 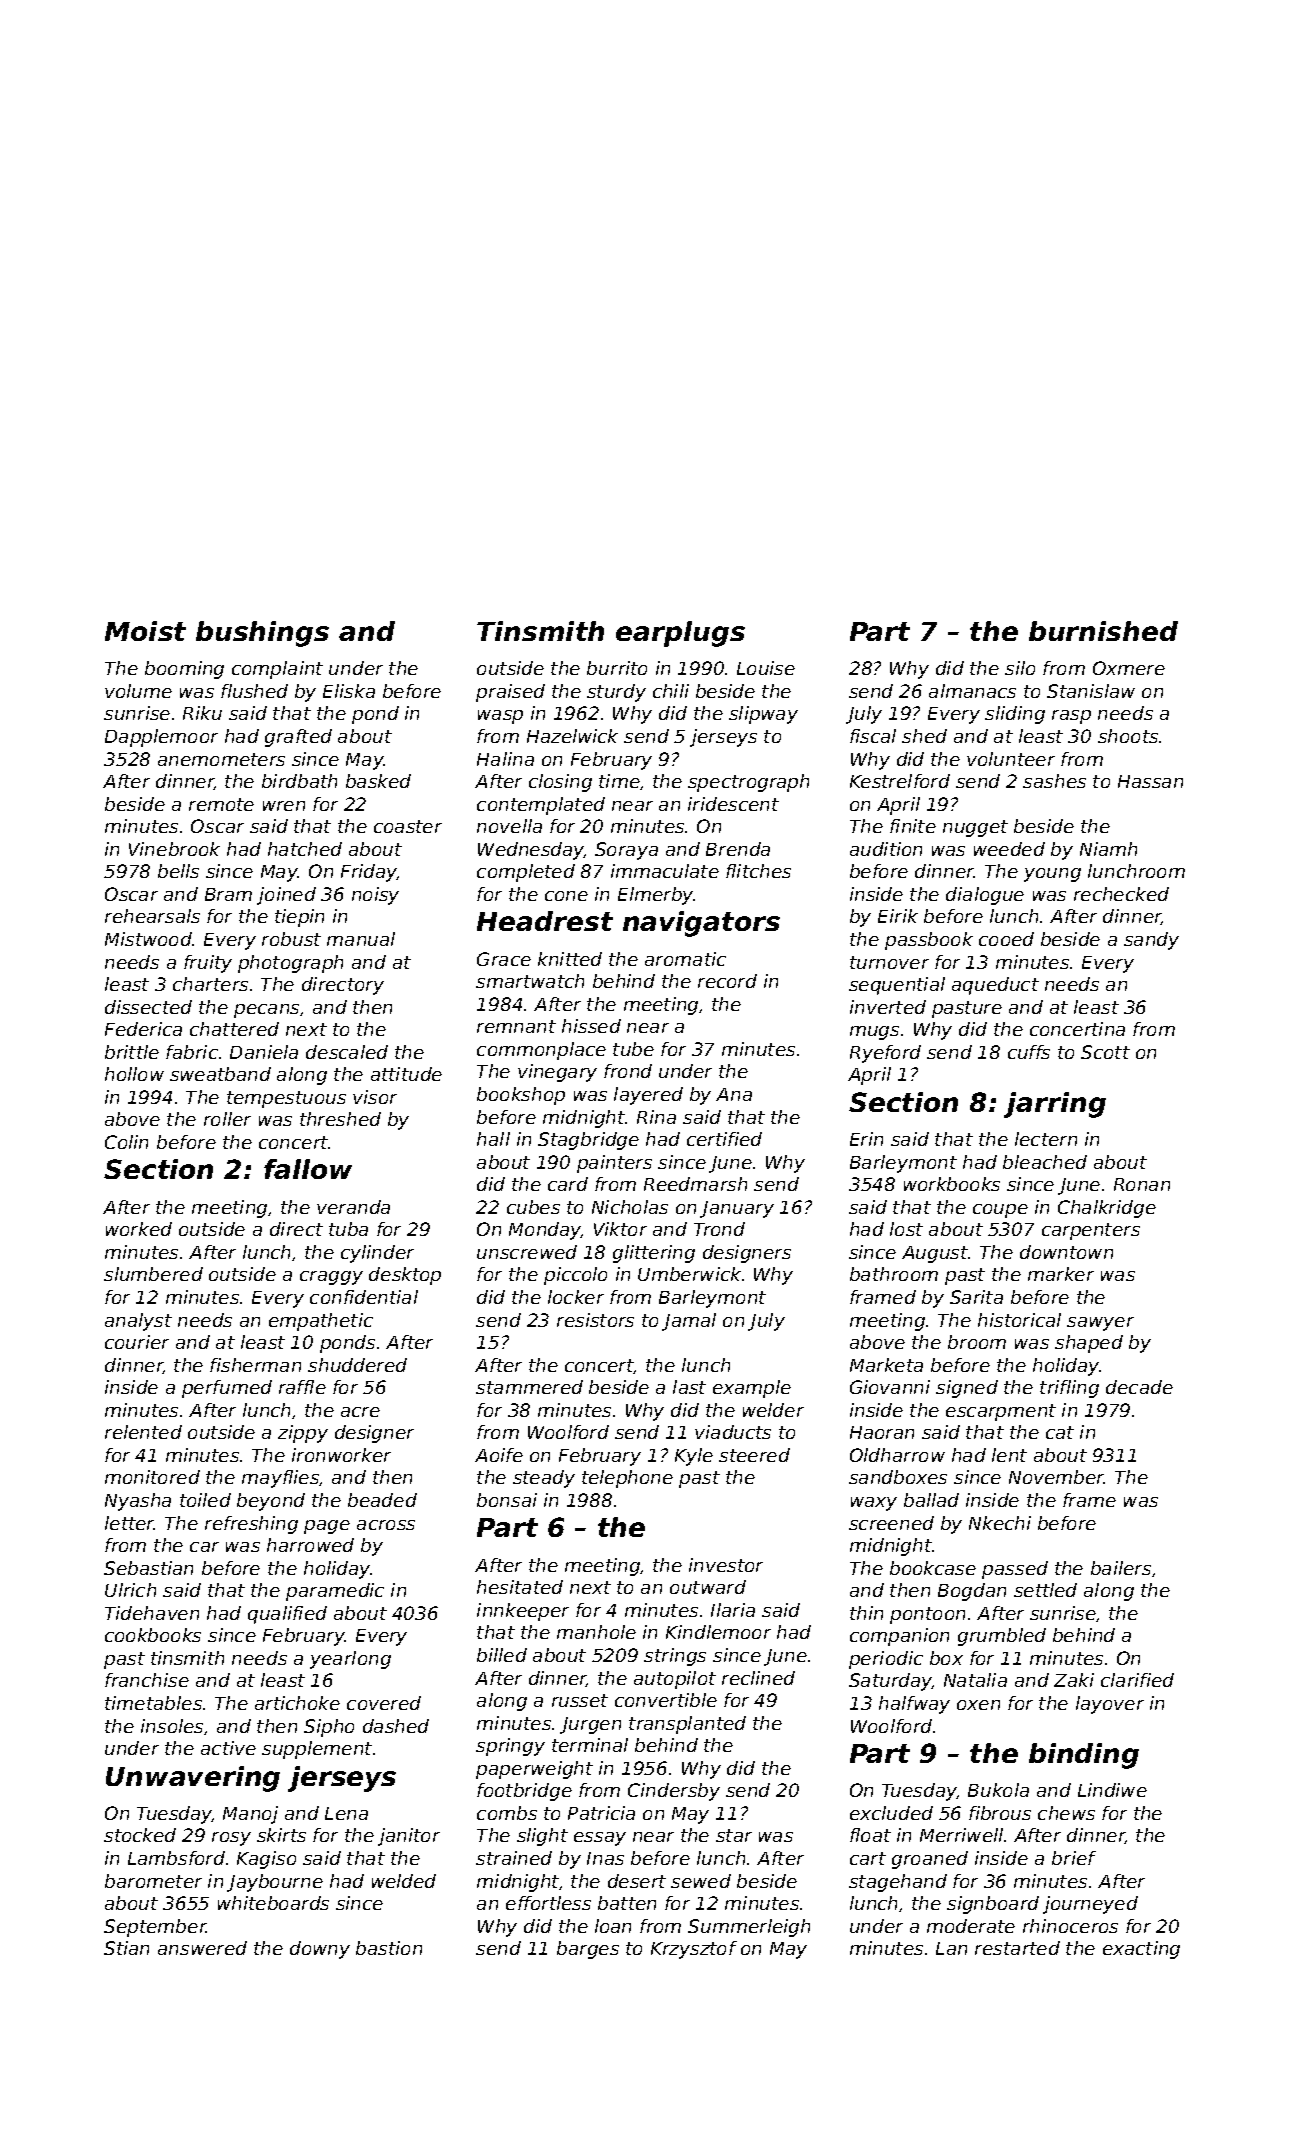 I want to click on craggy, so click(x=331, y=1278).
